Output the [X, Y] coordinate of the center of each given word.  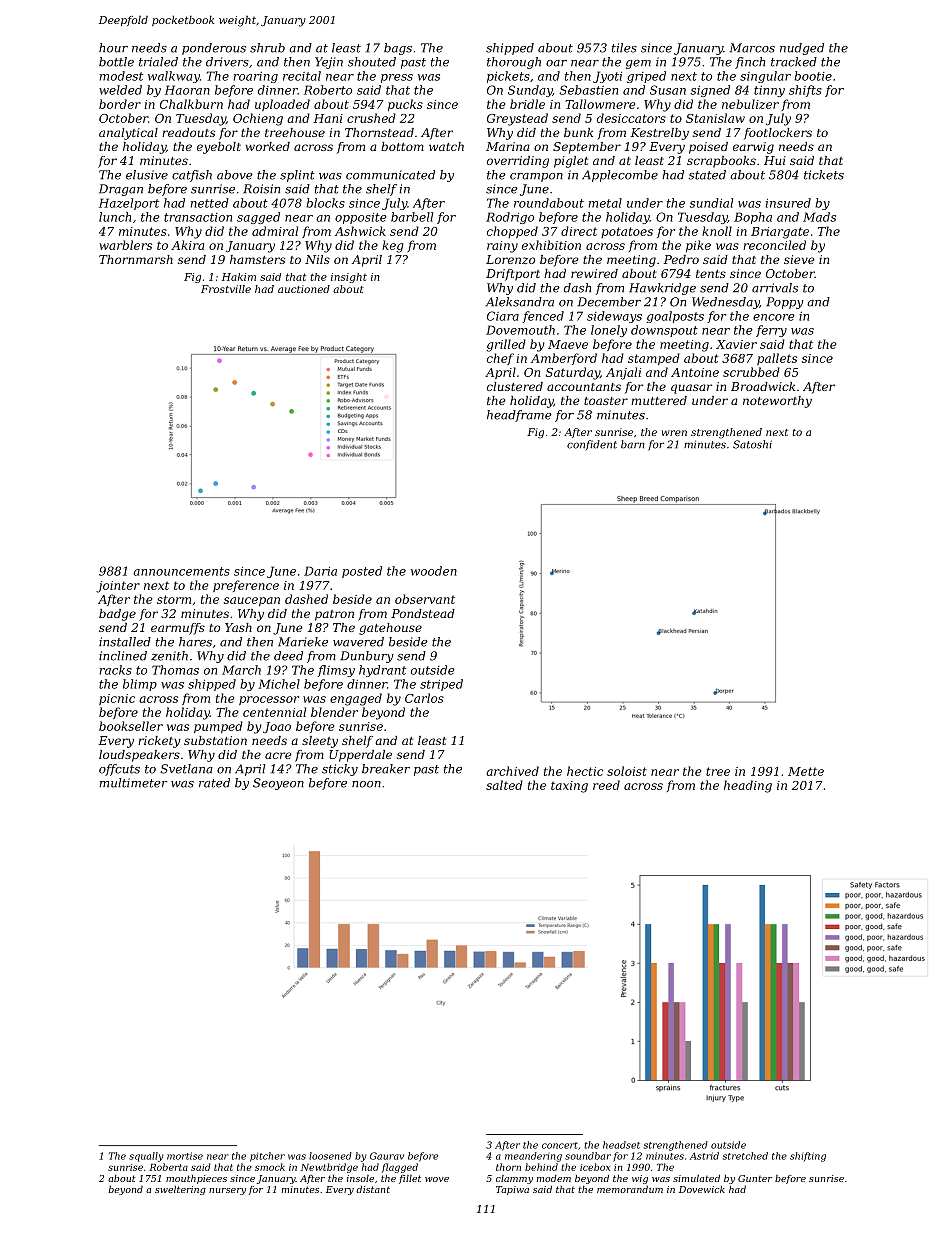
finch [750, 63]
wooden [434, 571]
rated [214, 783]
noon [366, 784]
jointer [118, 587]
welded [120, 90]
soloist [627, 771]
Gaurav [387, 1156]
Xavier [736, 344]
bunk [578, 132]
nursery [227, 1191]
